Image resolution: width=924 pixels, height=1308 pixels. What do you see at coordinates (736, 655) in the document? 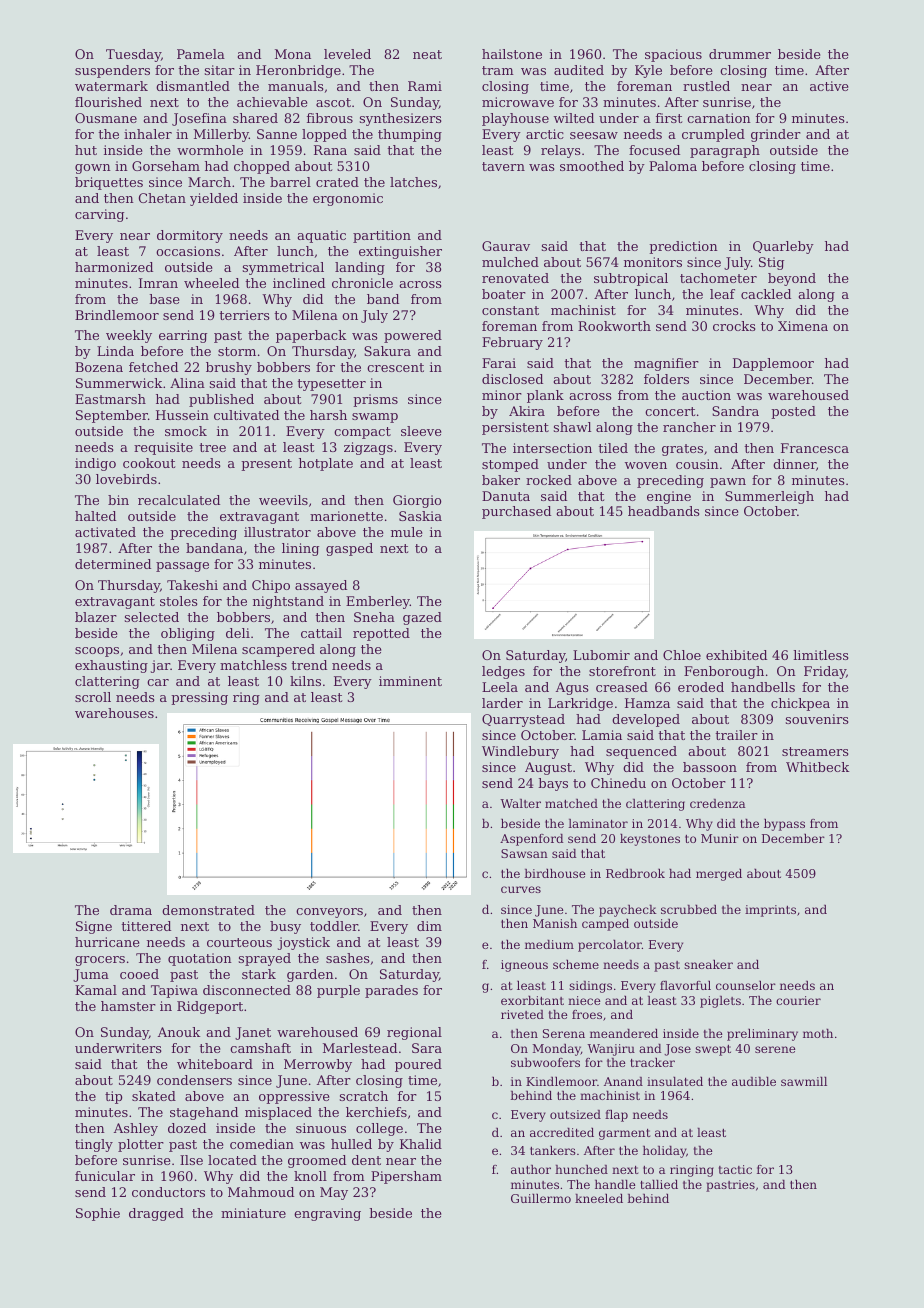
I see `exhibited` at bounding box center [736, 655].
